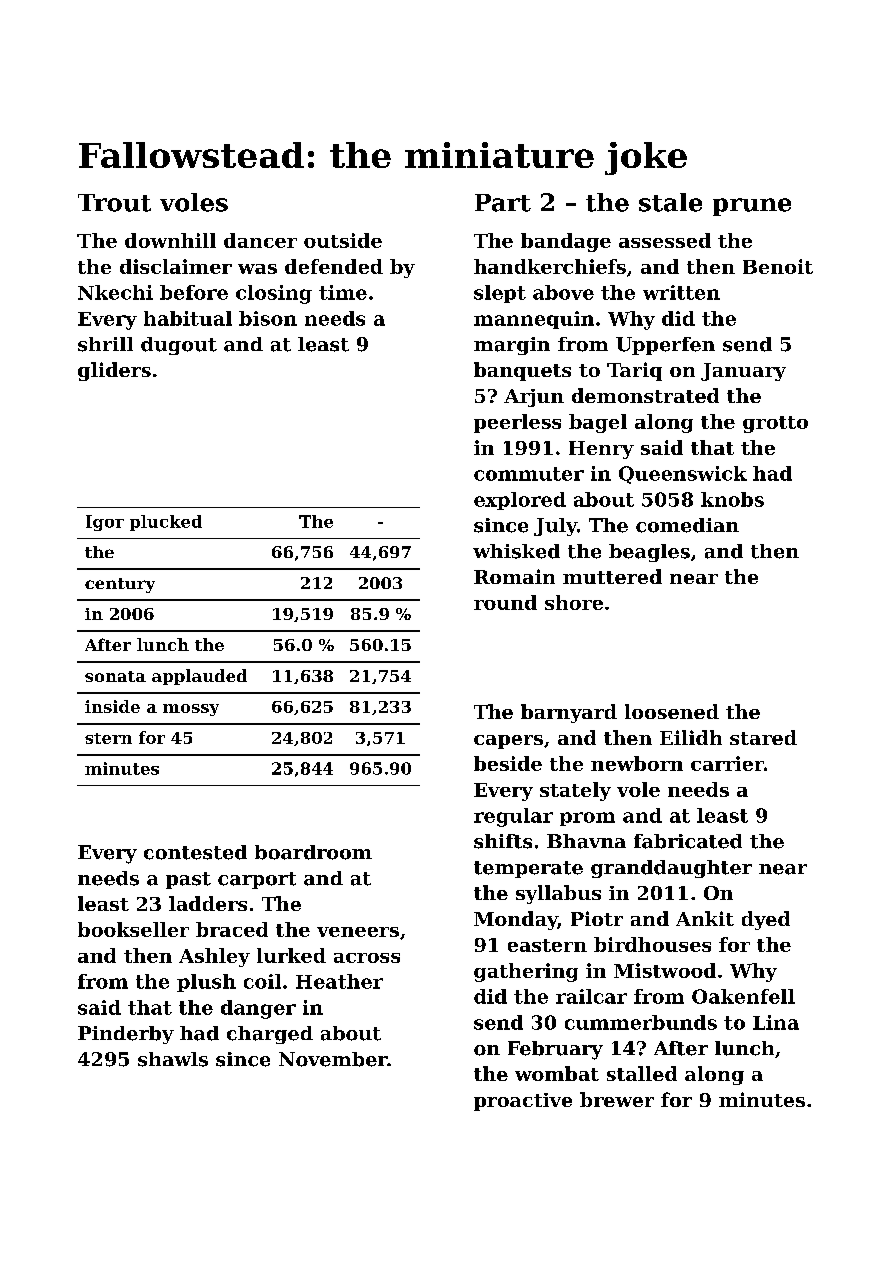  I want to click on inside, so click(112, 706).
